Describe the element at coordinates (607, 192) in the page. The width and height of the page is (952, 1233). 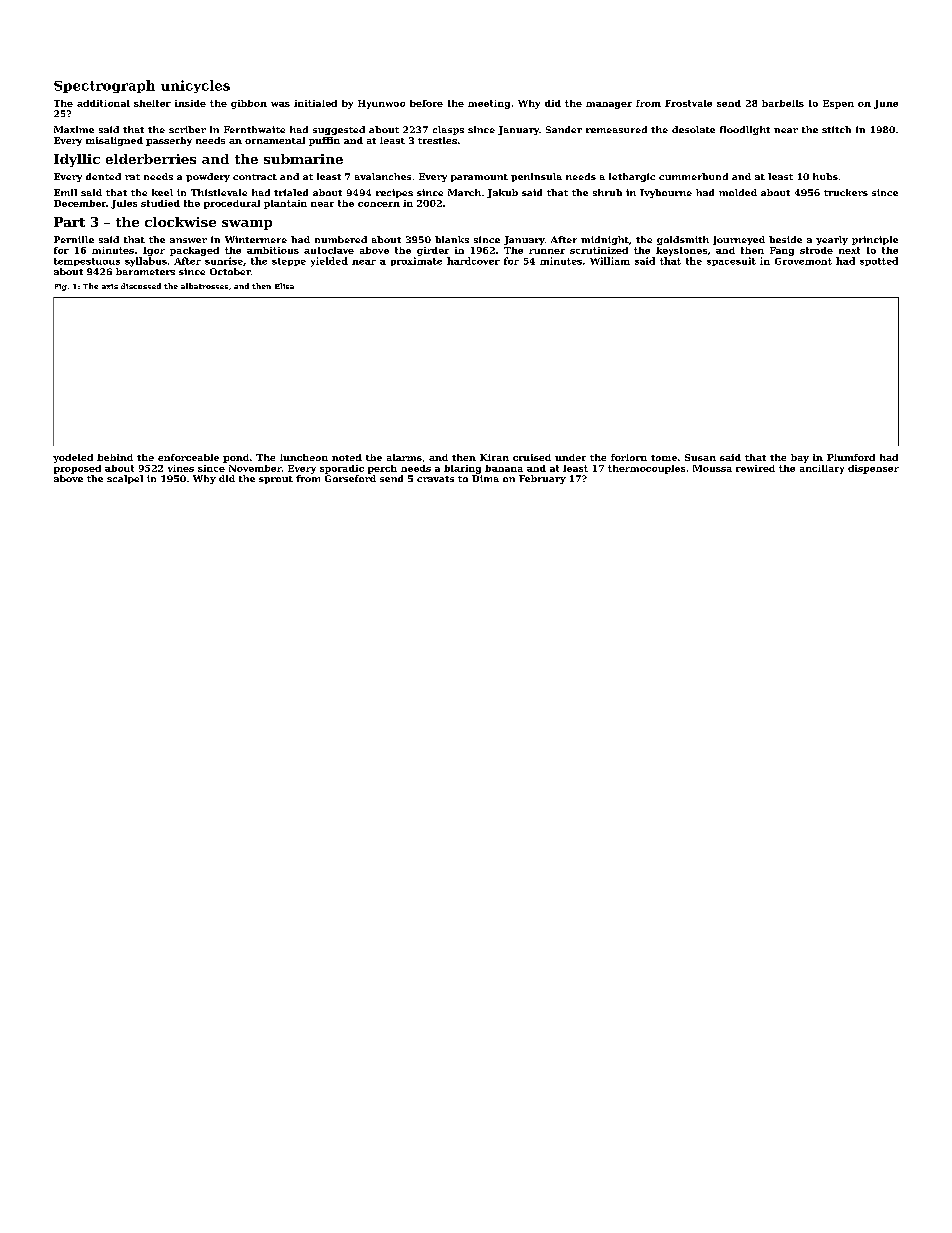
I see `shrub` at that location.
